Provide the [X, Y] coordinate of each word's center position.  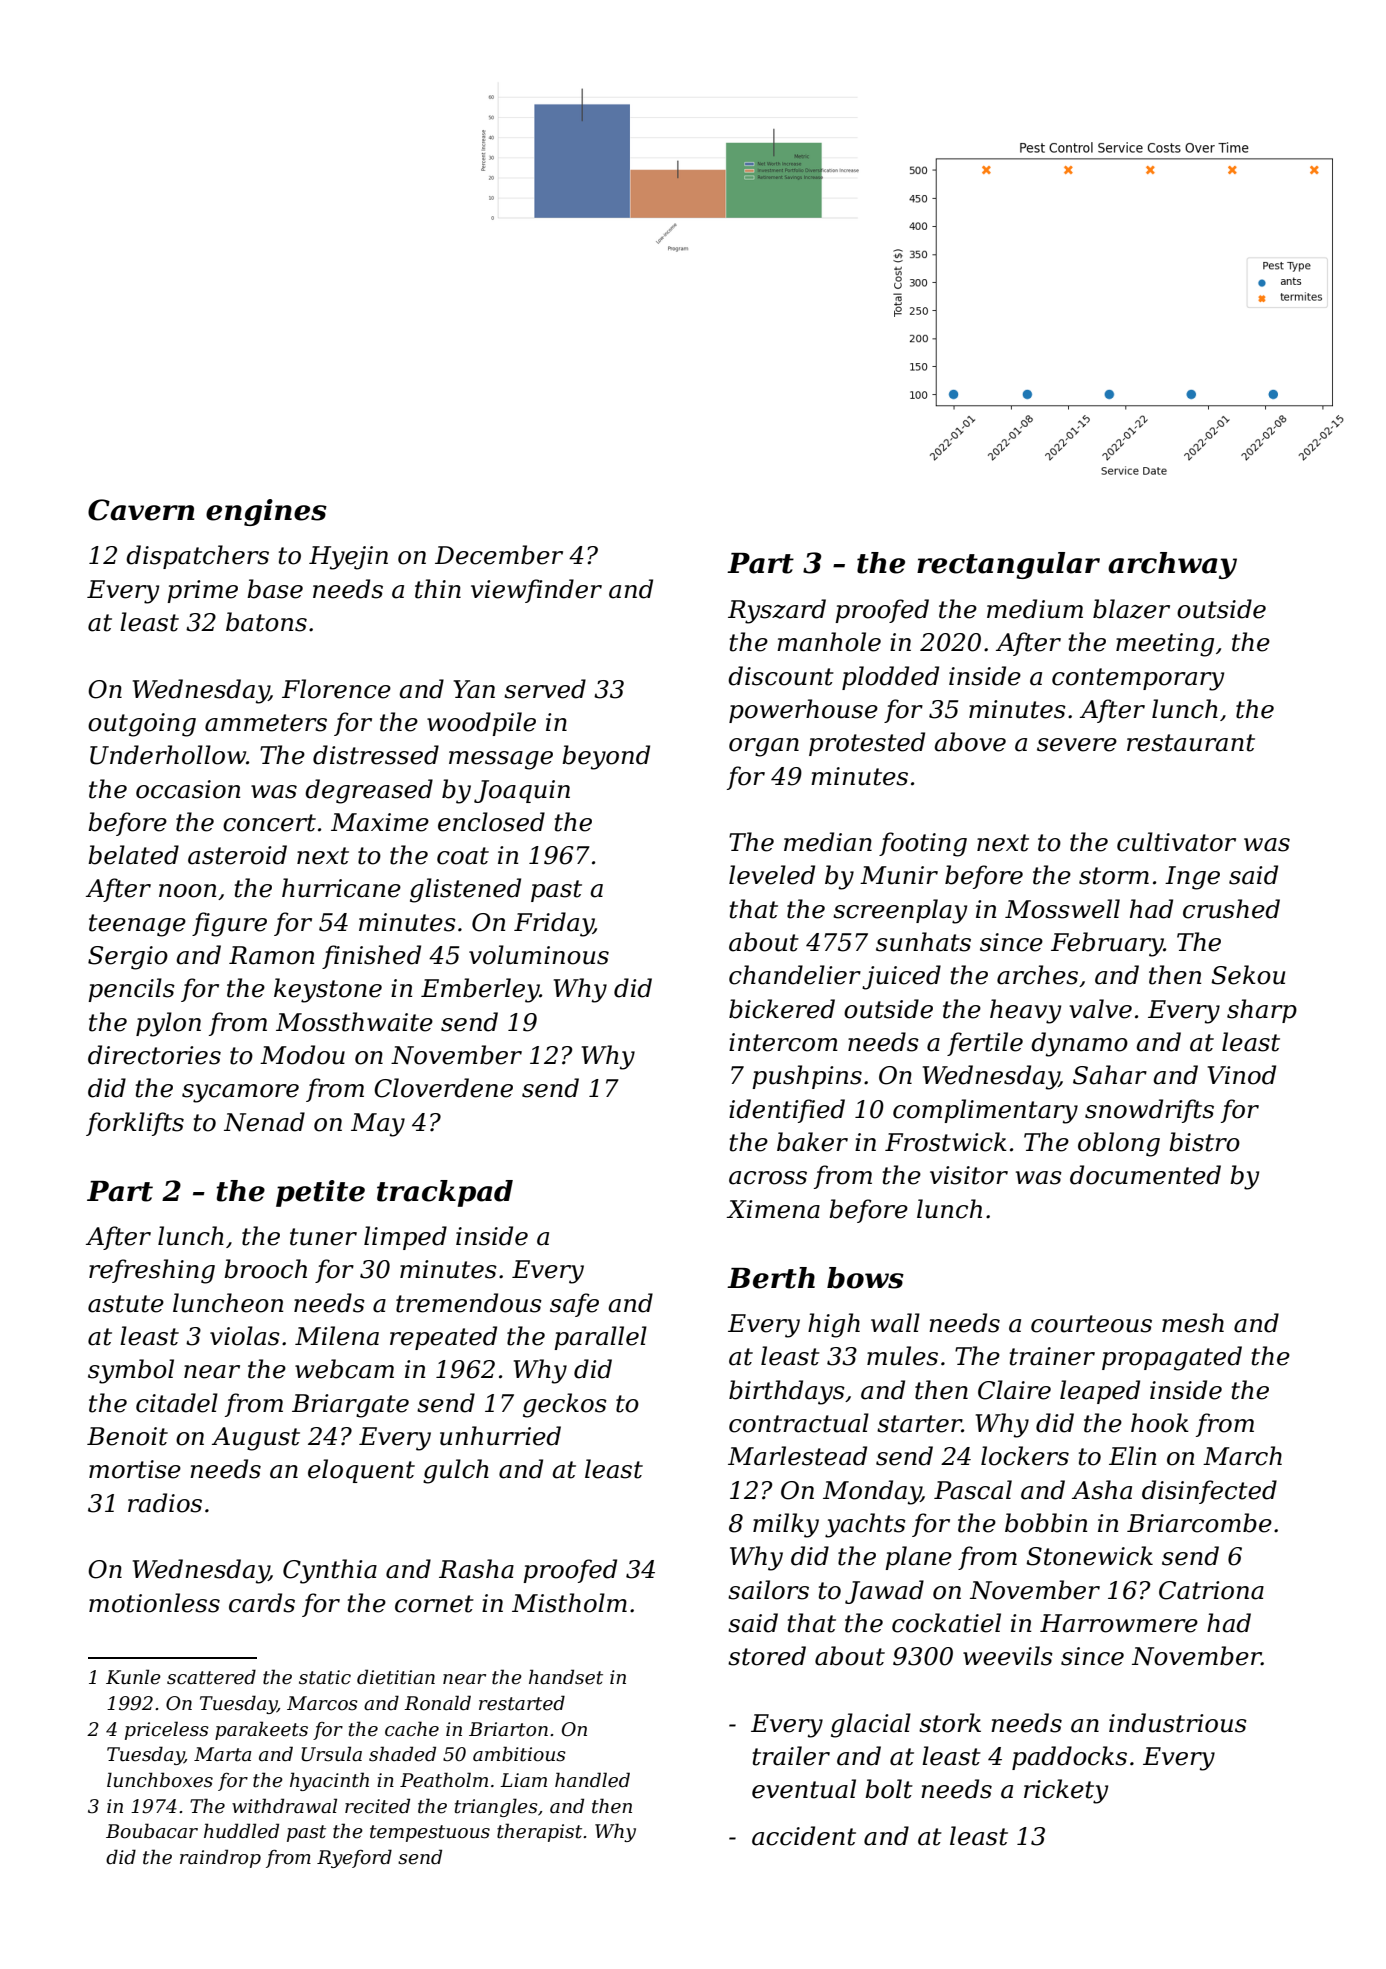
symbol [131, 1371]
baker [812, 1142]
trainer [1052, 1356]
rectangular [1008, 565]
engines [266, 512]
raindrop [220, 1858]
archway [1172, 565]
